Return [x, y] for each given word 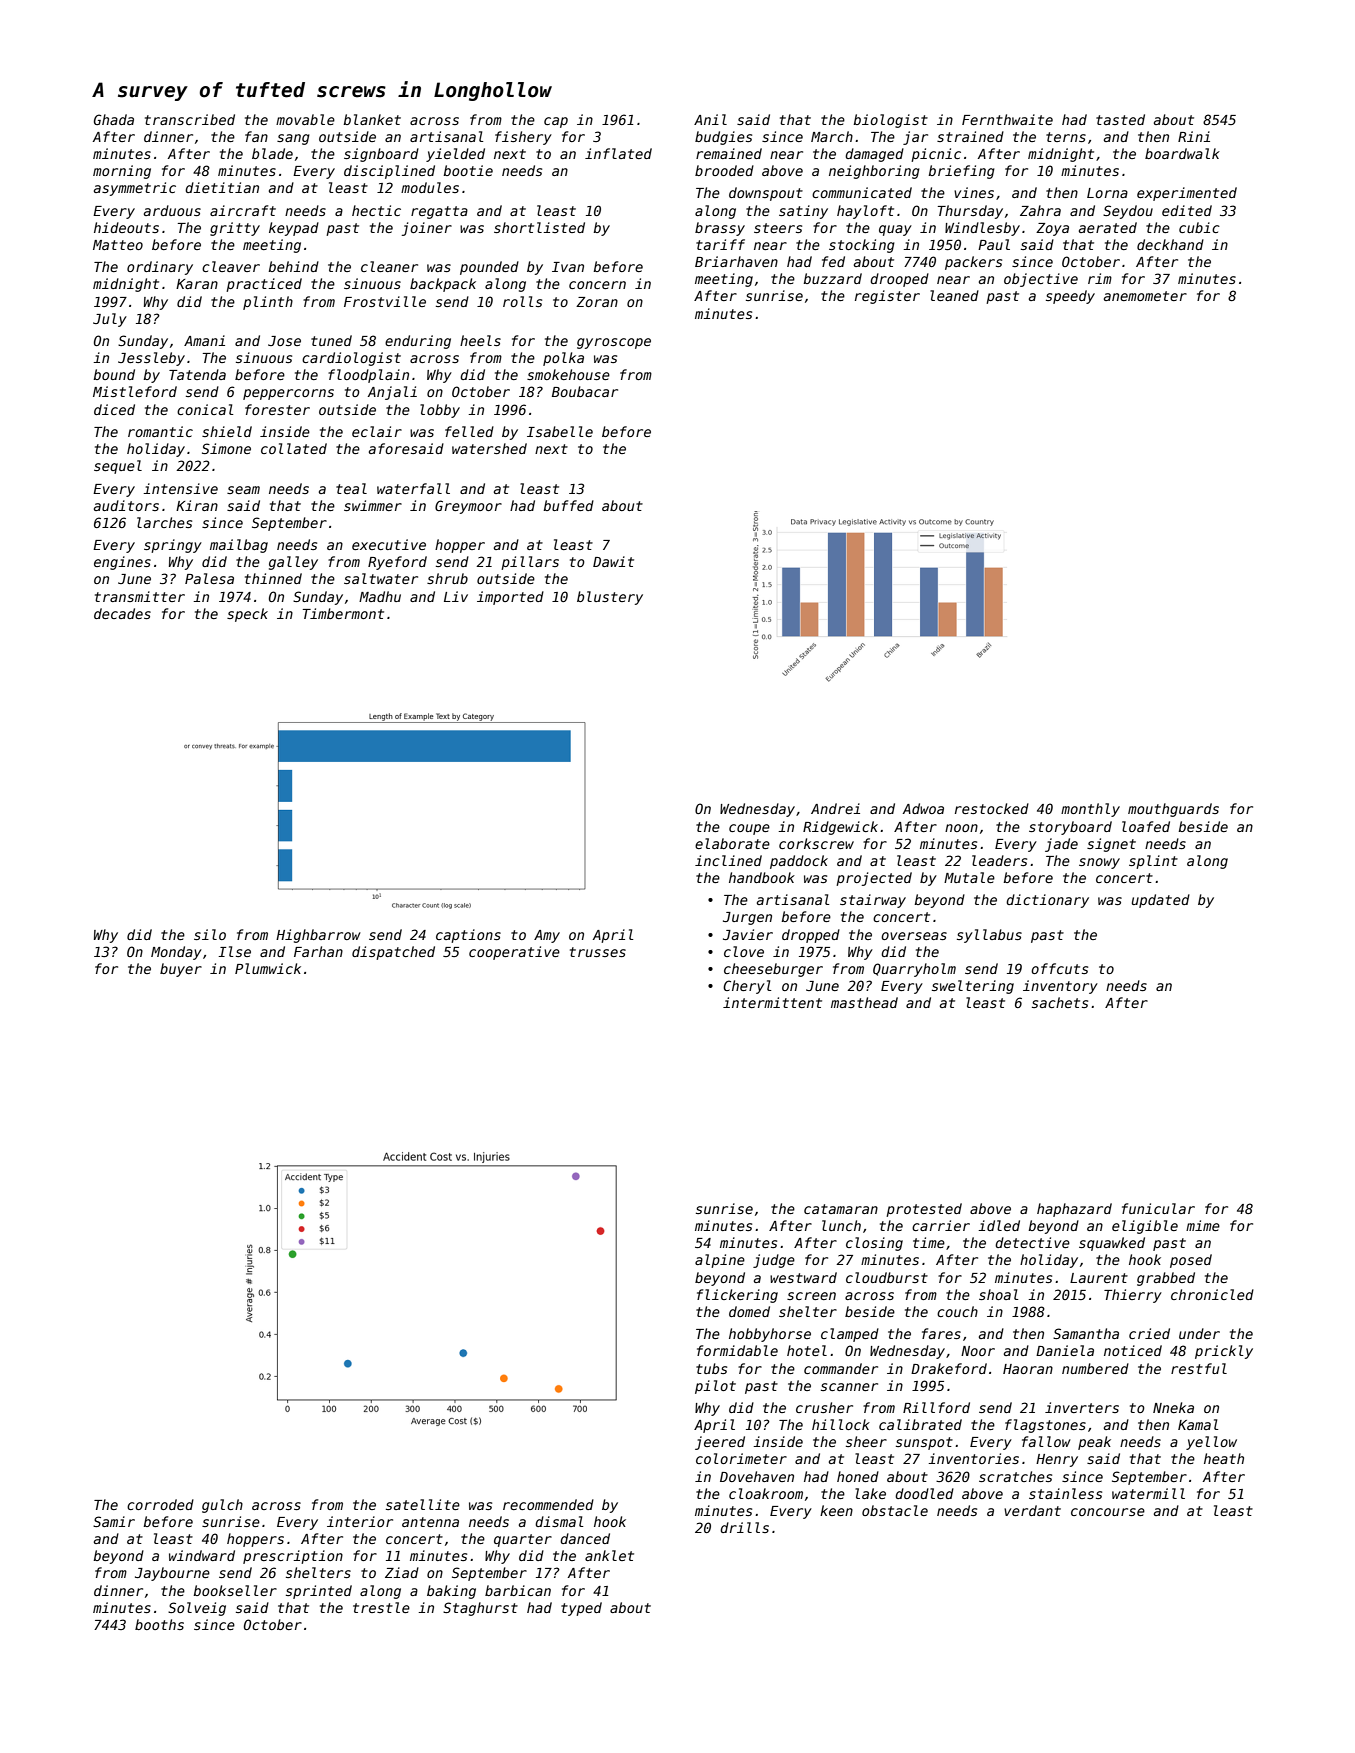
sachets [1060, 1002]
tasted [1120, 119]
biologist [890, 121]
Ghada [114, 119]
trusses [598, 952]
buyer [181, 970]
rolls [522, 301]
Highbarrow [318, 936]
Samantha [1086, 1333]
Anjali [392, 393]
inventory [1060, 987]
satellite [423, 1504]
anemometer [1145, 296]
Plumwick [268, 968]
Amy [547, 936]
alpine [720, 1261]
